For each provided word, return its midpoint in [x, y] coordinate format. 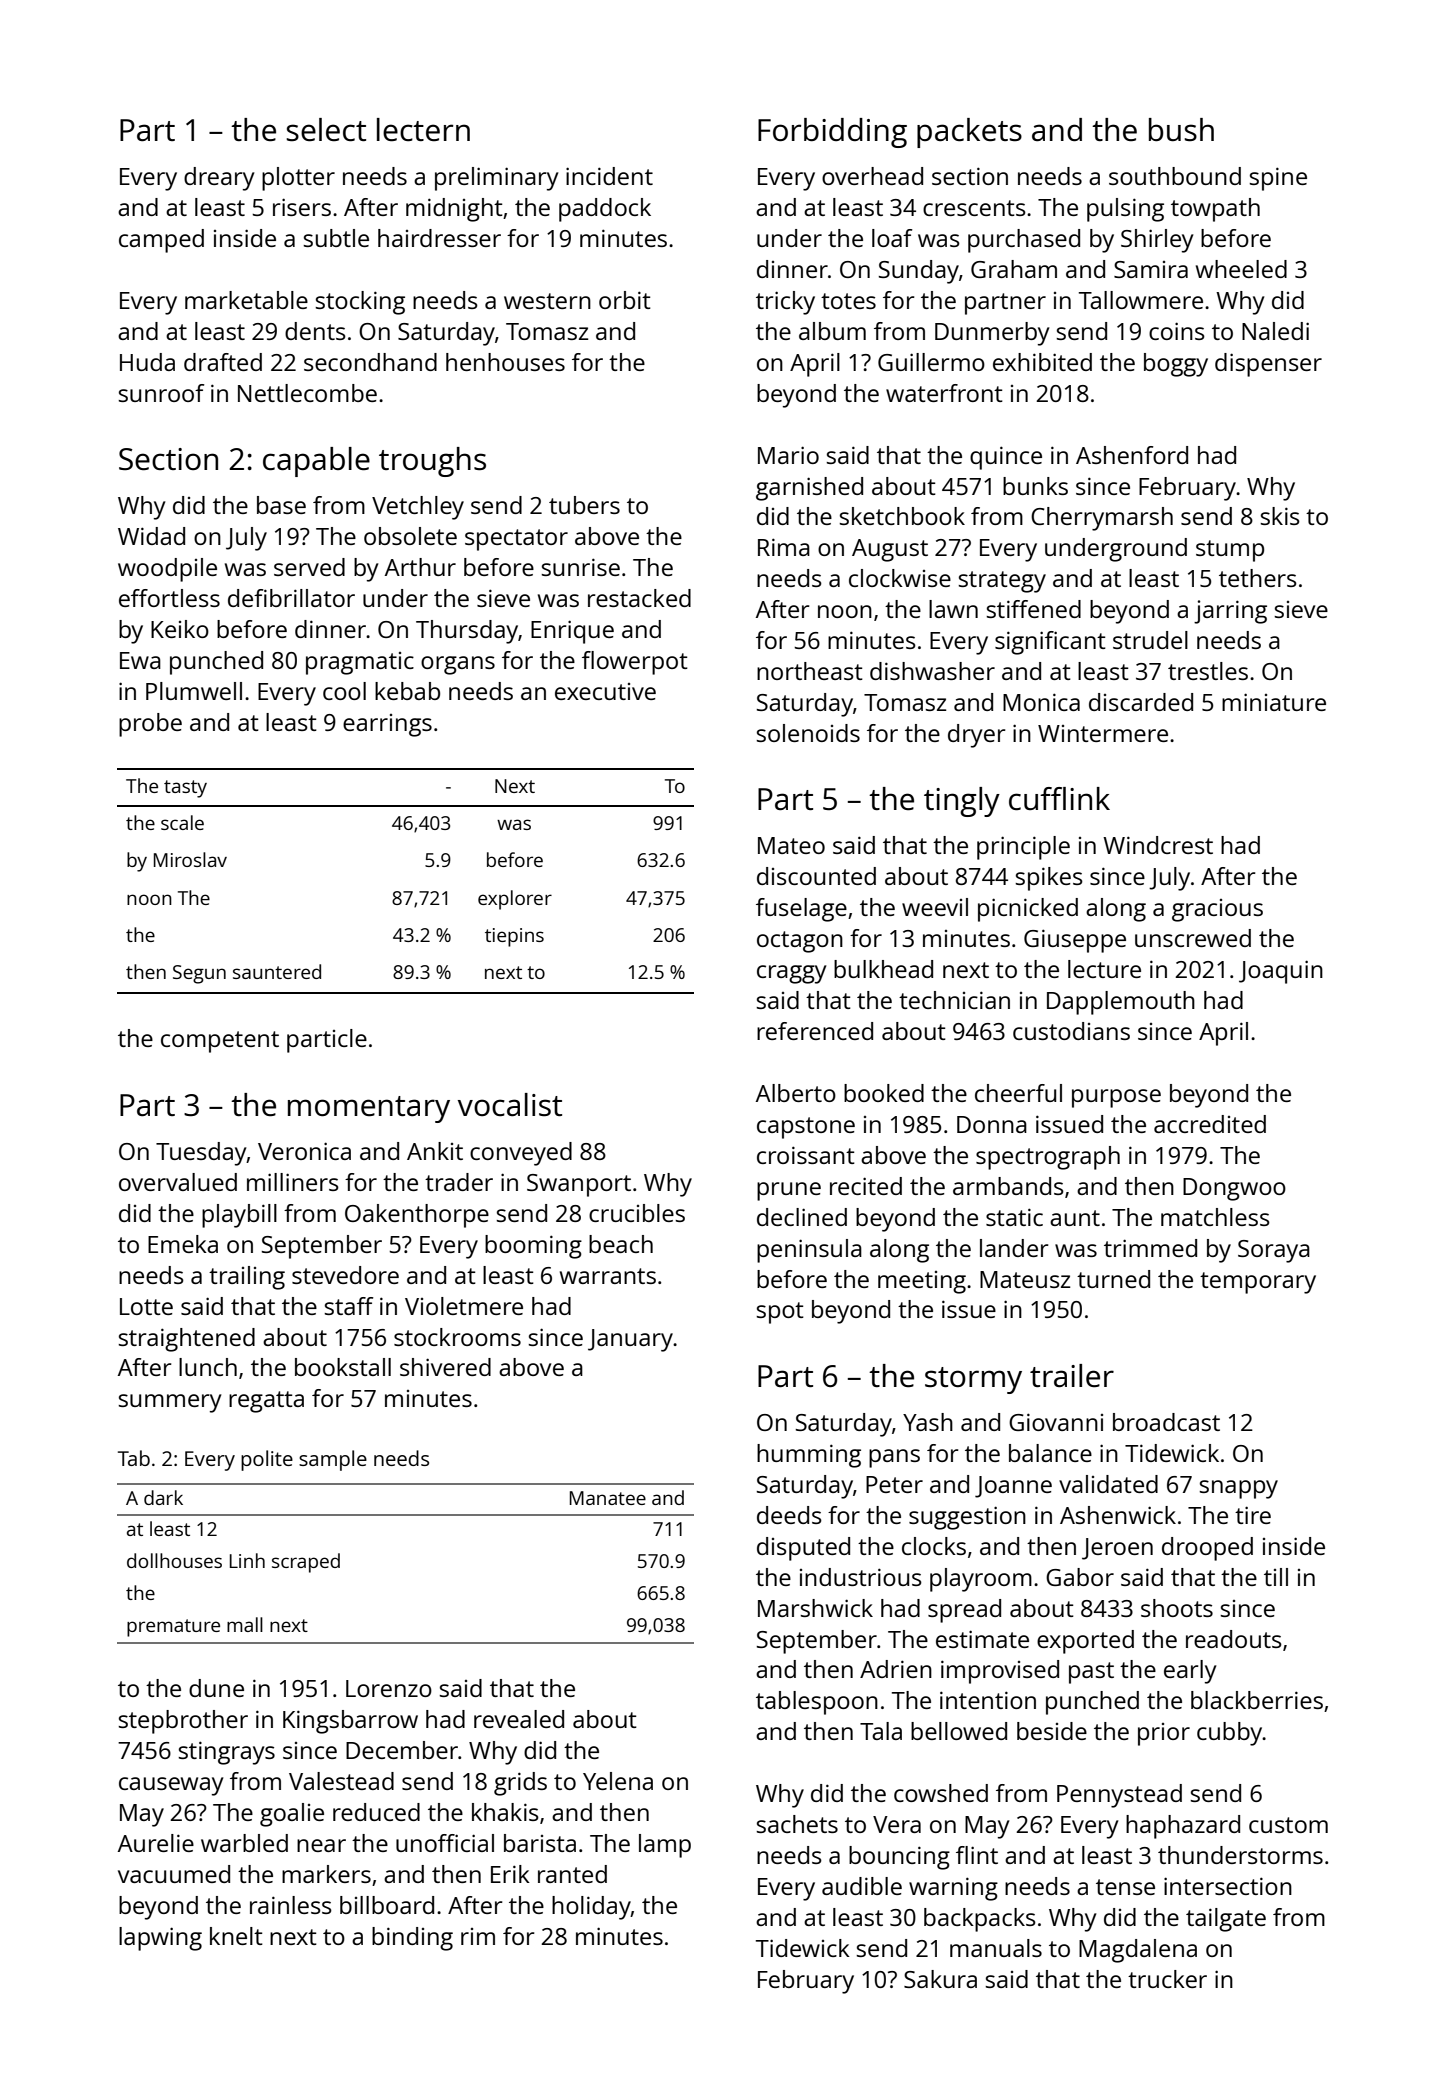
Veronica [304, 1151]
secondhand [370, 362]
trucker [1167, 1979]
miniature [1274, 702]
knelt [236, 1936]
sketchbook [902, 516]
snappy [1239, 1489]
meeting [922, 1282]
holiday [591, 1908]
